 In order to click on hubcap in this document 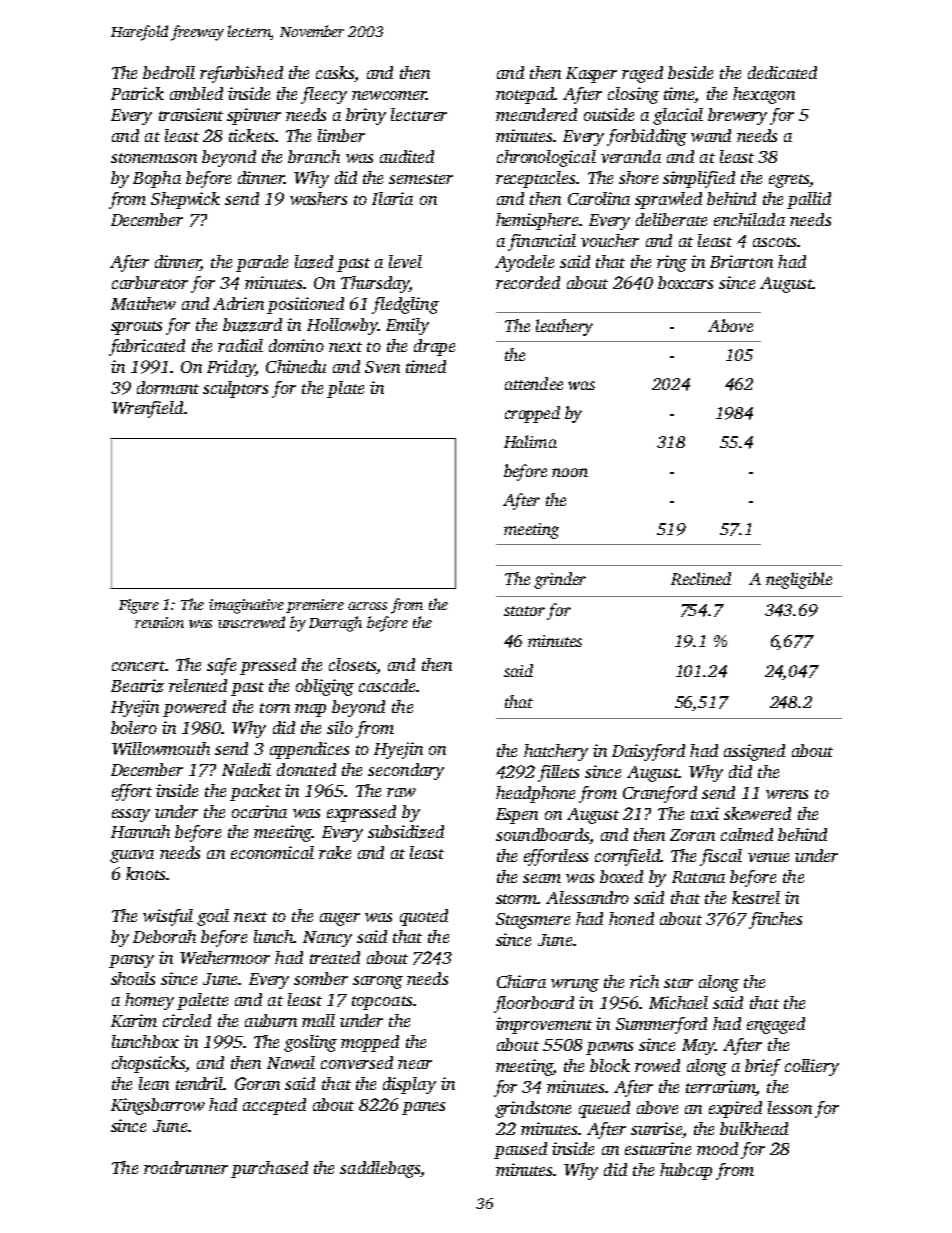, I will do `click(686, 1171)`.
